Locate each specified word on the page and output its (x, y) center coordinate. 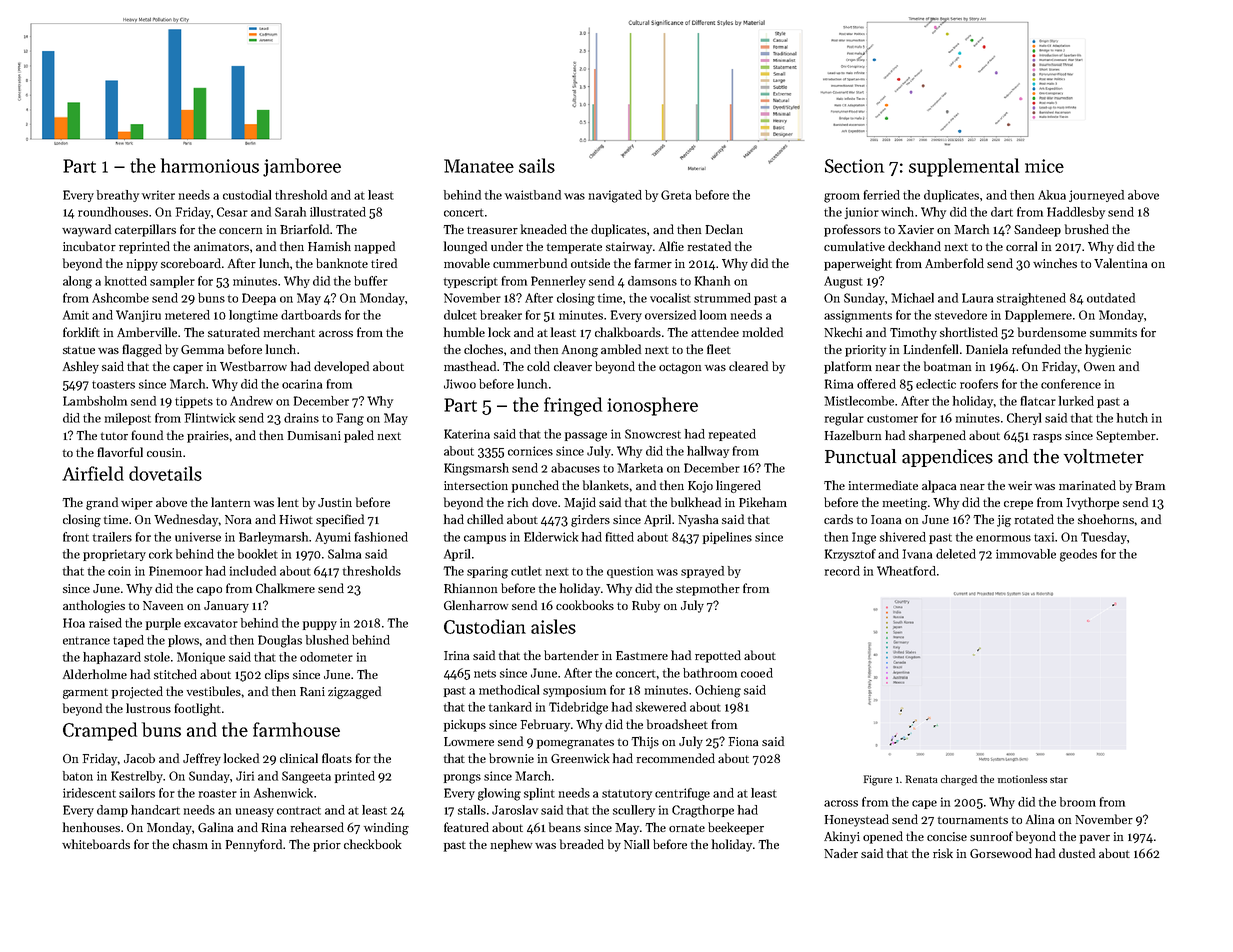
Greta (676, 195)
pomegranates (575, 743)
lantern (230, 502)
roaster (218, 794)
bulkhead (696, 502)
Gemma (202, 349)
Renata (922, 779)
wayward (86, 230)
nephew (512, 845)
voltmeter (1104, 456)
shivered (903, 537)
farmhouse (296, 729)
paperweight (858, 264)
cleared (748, 366)
